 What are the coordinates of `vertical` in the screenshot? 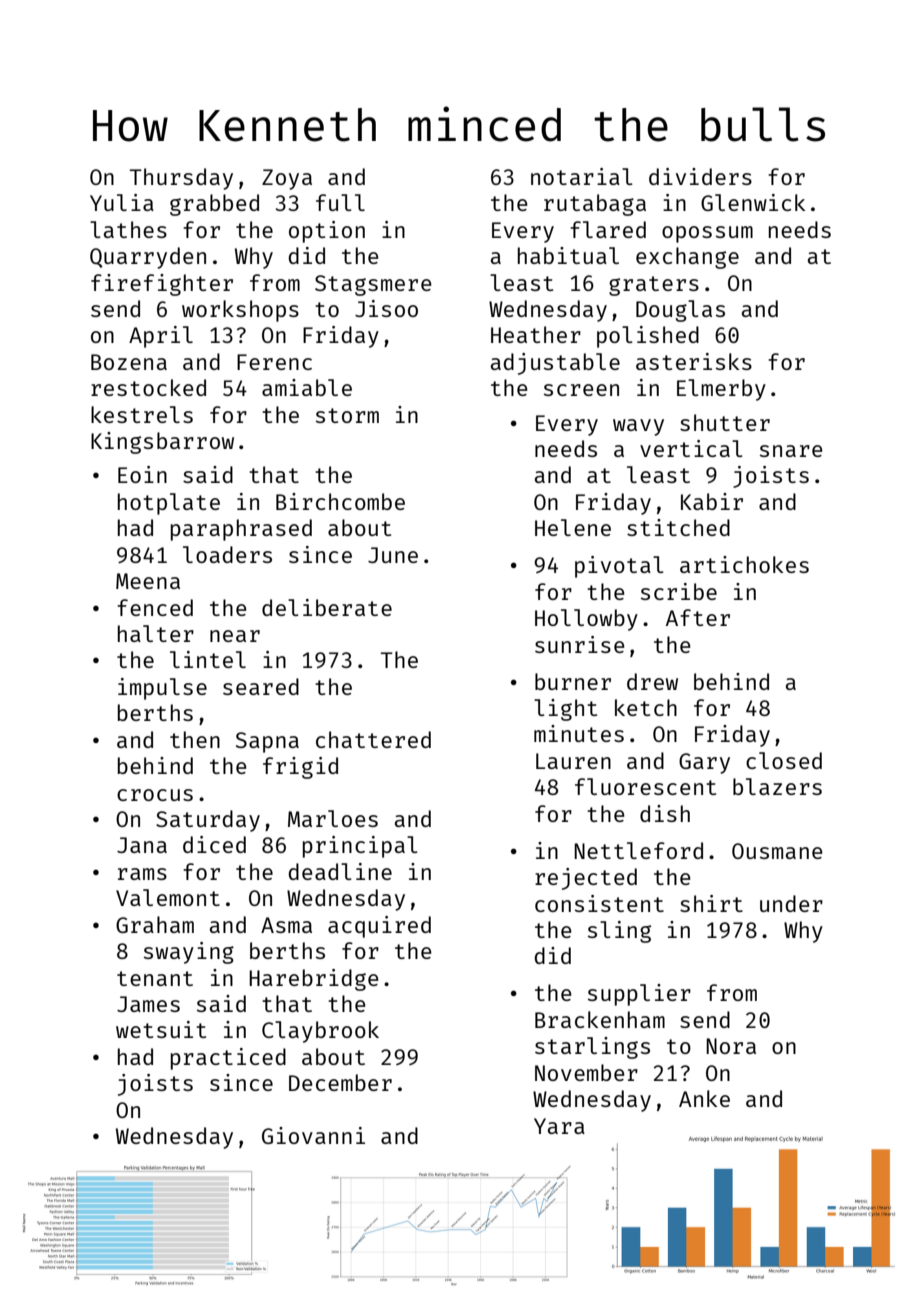 It's located at (691, 448).
